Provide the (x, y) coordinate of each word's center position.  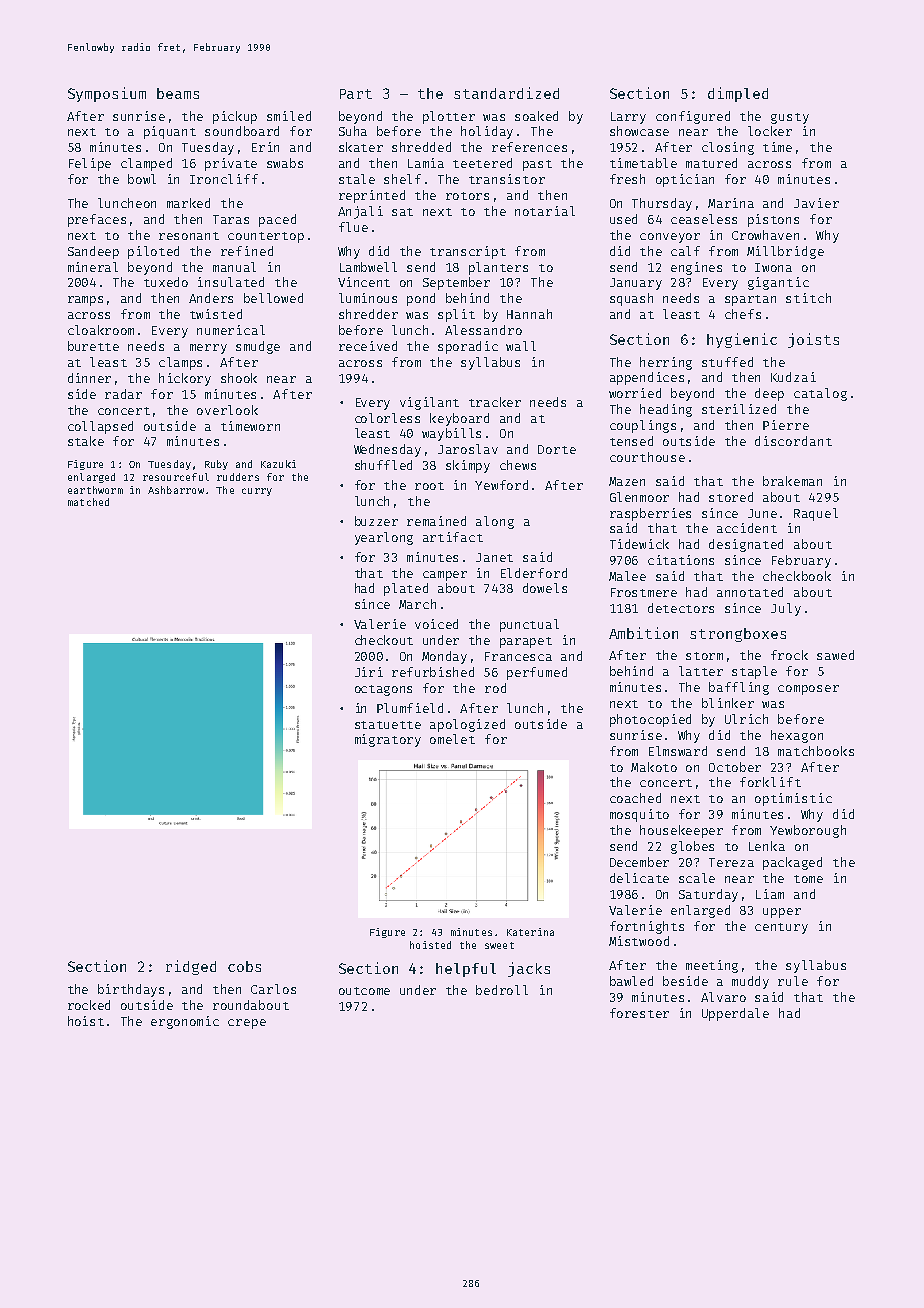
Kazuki (278, 464)
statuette (388, 725)
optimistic (793, 799)
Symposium (107, 94)
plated (406, 589)
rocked (89, 1005)
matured (711, 163)
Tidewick (639, 544)
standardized (506, 93)
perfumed (537, 673)
